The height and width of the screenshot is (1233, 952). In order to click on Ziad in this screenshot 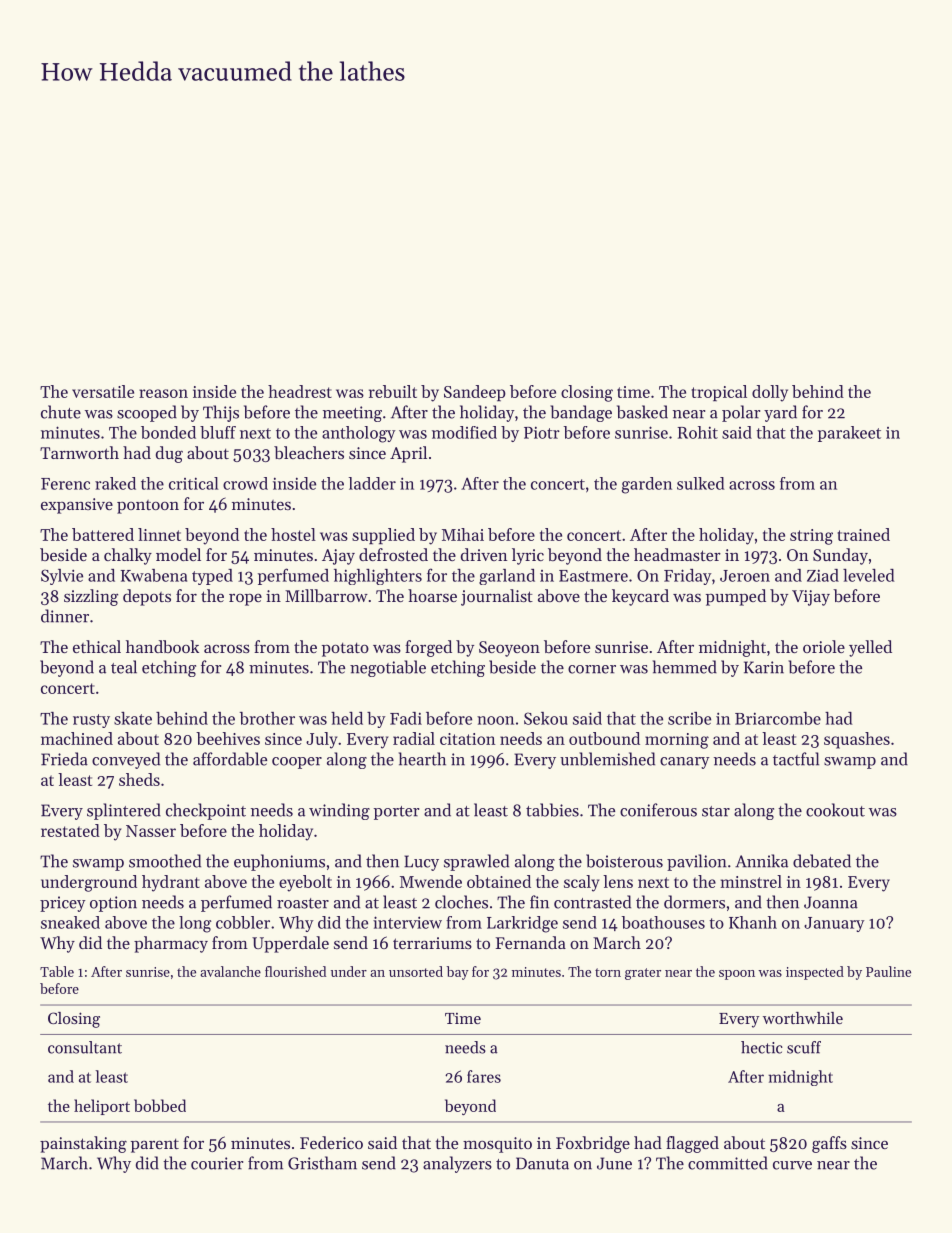, I will do `click(823, 575)`.
